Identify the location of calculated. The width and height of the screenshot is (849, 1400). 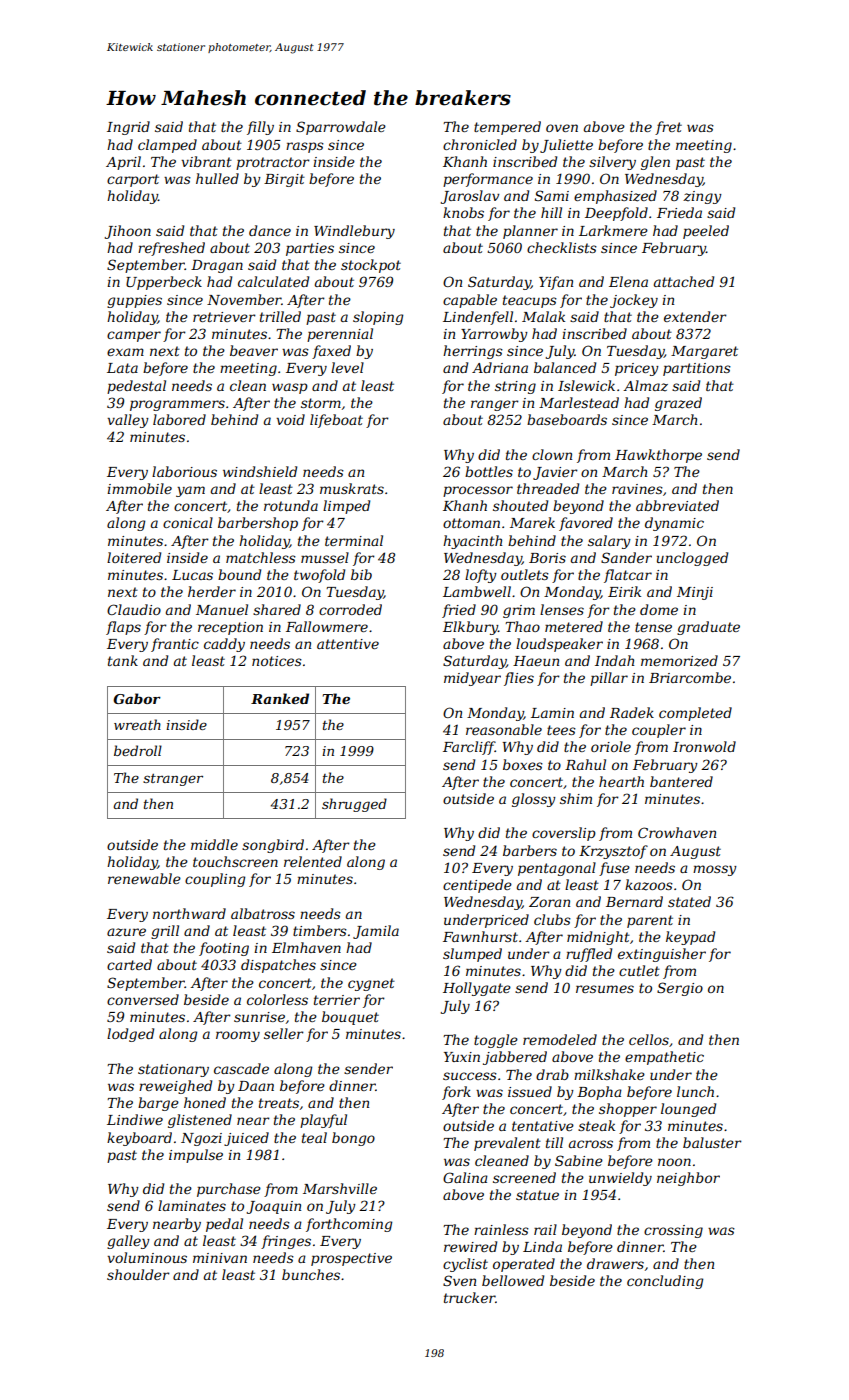
(273, 281).
